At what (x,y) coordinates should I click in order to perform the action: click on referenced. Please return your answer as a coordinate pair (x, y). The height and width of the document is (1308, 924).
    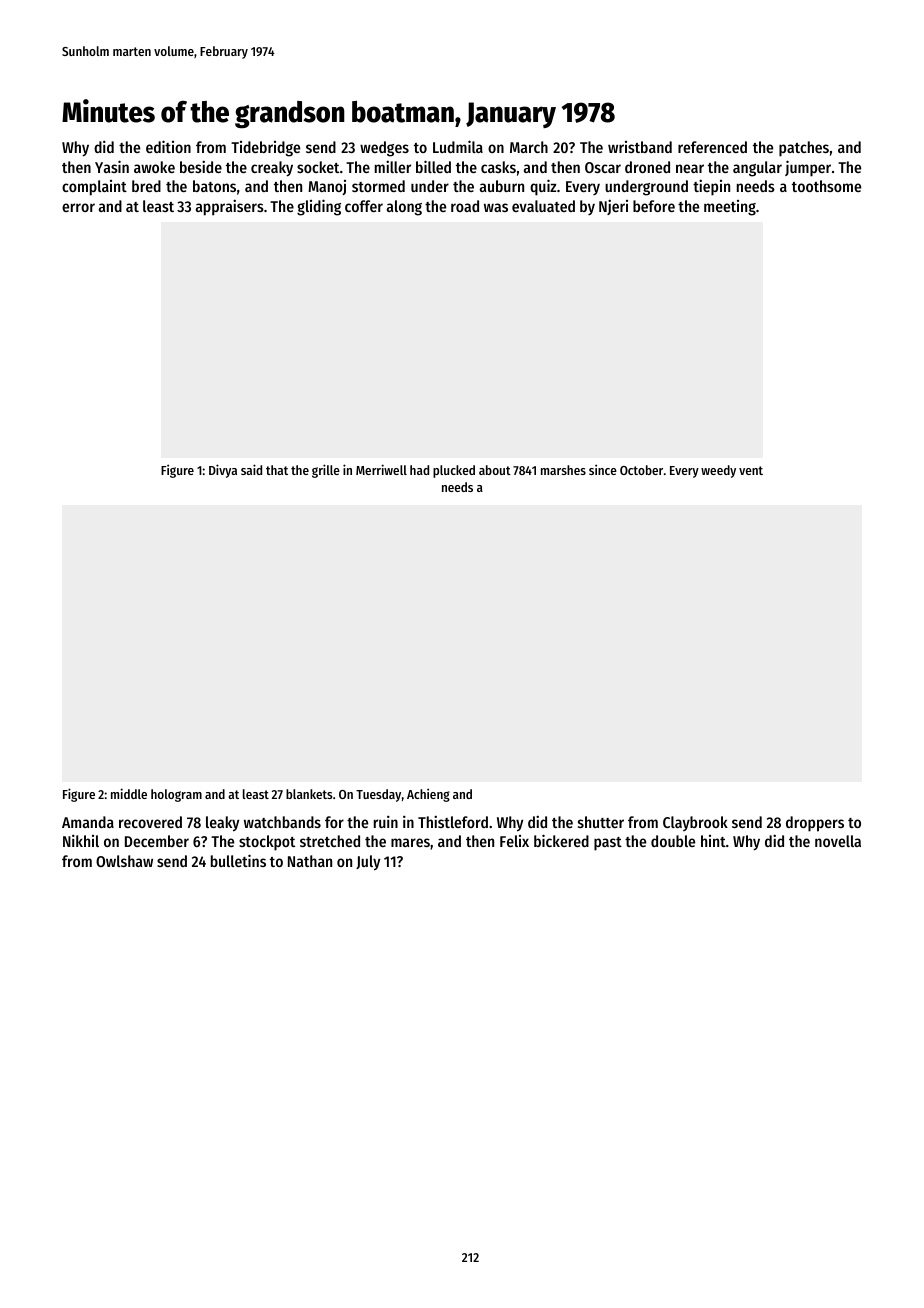
    Looking at the image, I should click on (712, 147).
